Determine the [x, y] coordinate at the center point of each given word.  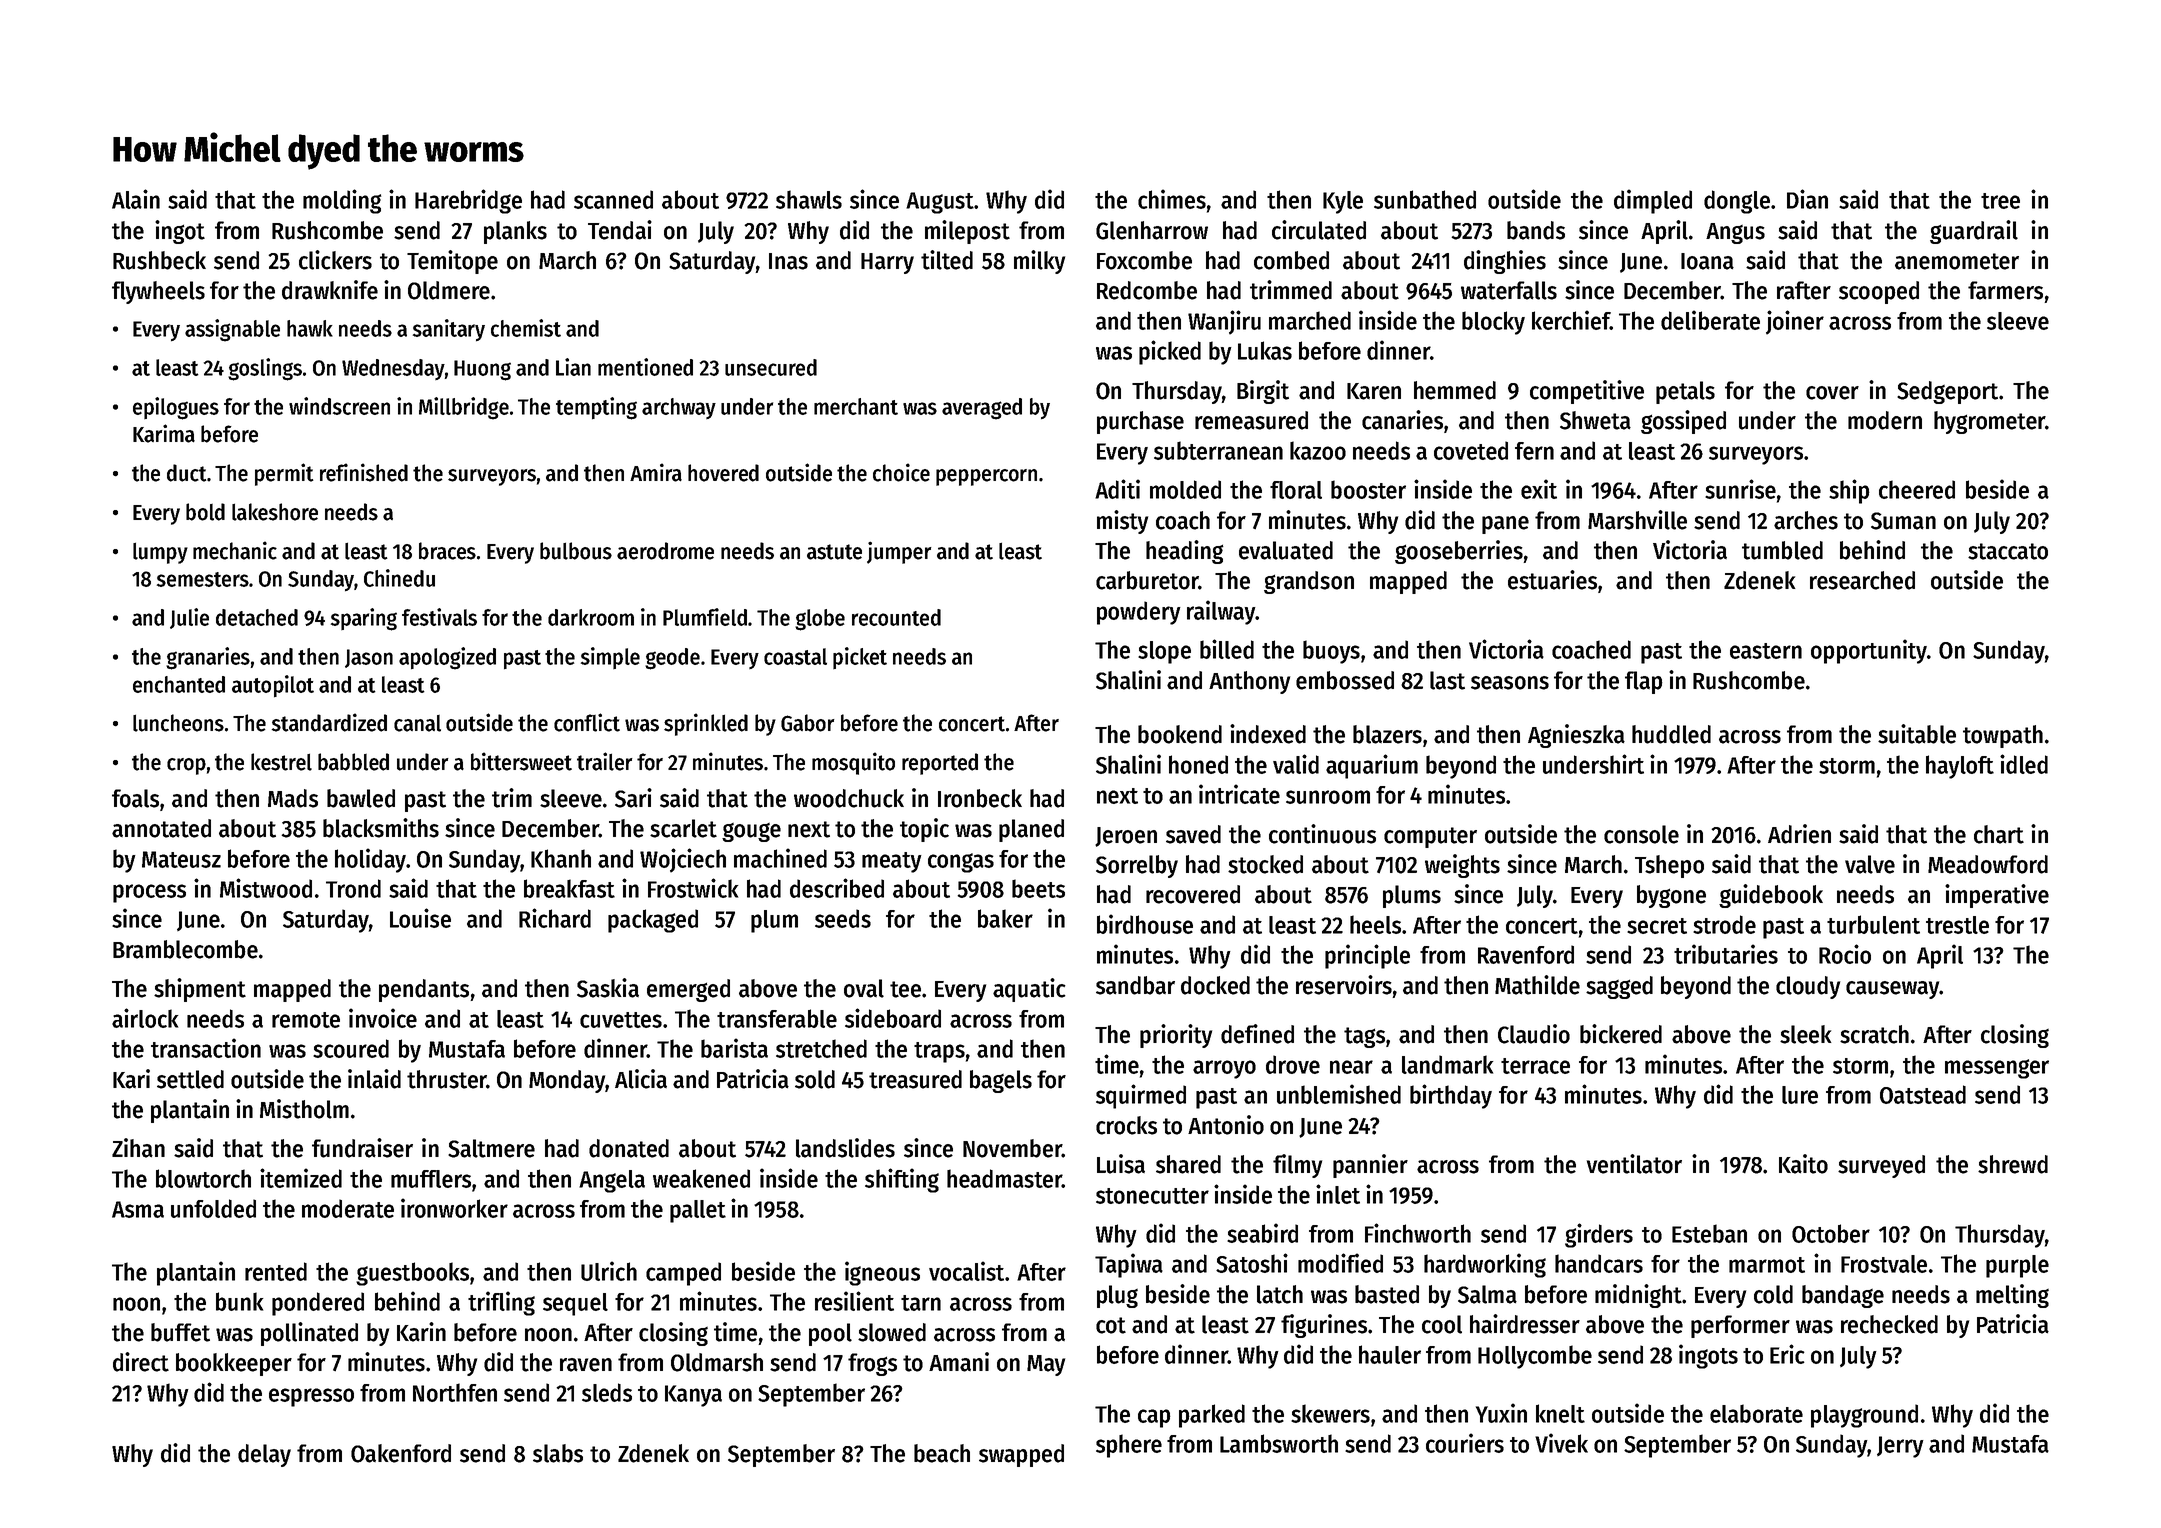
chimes [1172, 199]
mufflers [431, 1179]
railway [1221, 612]
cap [1154, 1418]
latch [1280, 1294]
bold [205, 512]
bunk [239, 1301]
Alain [136, 199]
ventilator [1634, 1164]
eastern [1766, 651]
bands [1536, 230]
